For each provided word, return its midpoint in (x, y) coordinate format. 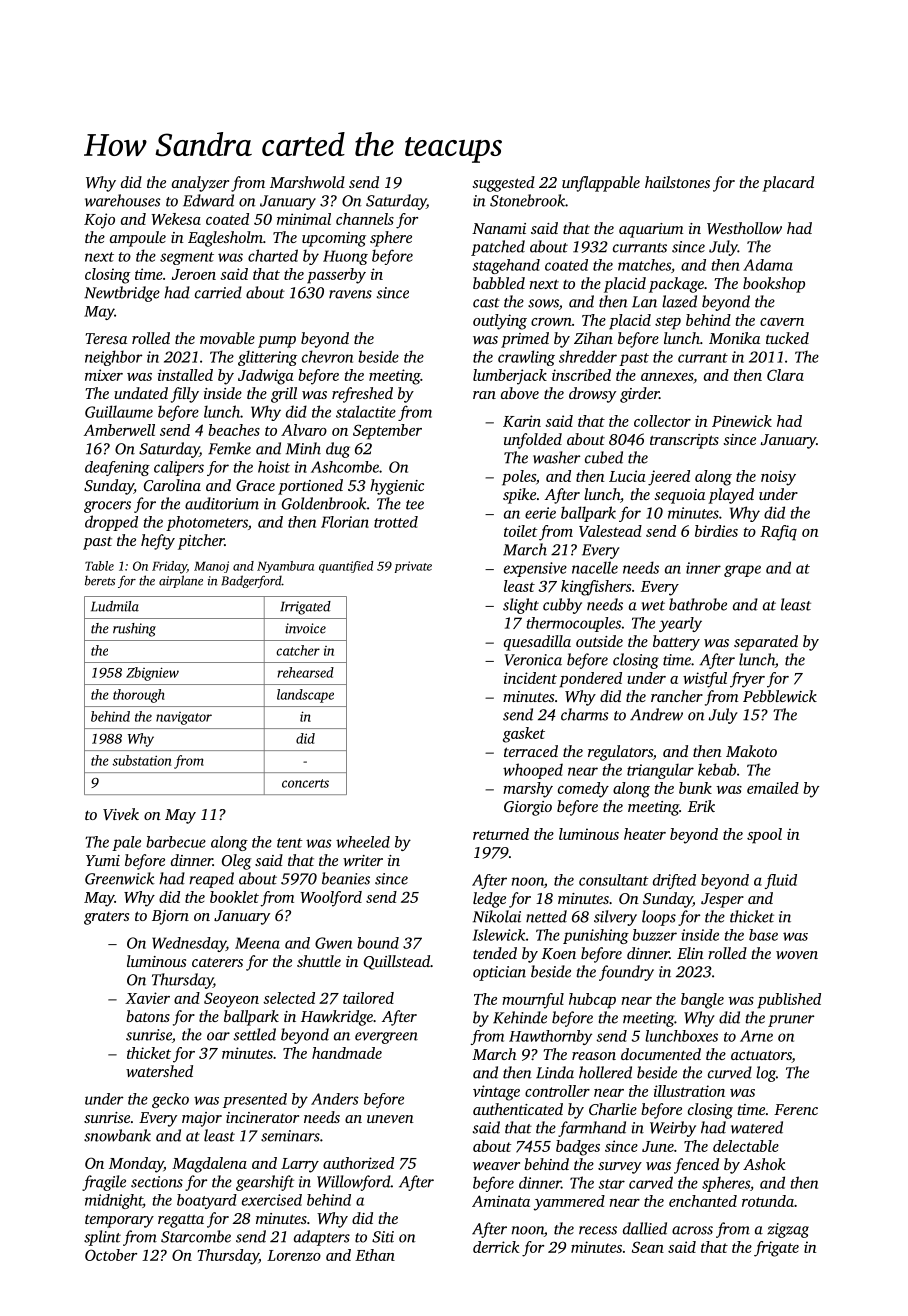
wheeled (363, 842)
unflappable (601, 184)
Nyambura (285, 567)
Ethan (375, 1255)
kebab (717, 769)
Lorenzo (294, 1255)
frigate (776, 1249)
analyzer (200, 184)
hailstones (677, 182)
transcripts (684, 441)
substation (141, 760)
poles (519, 478)
